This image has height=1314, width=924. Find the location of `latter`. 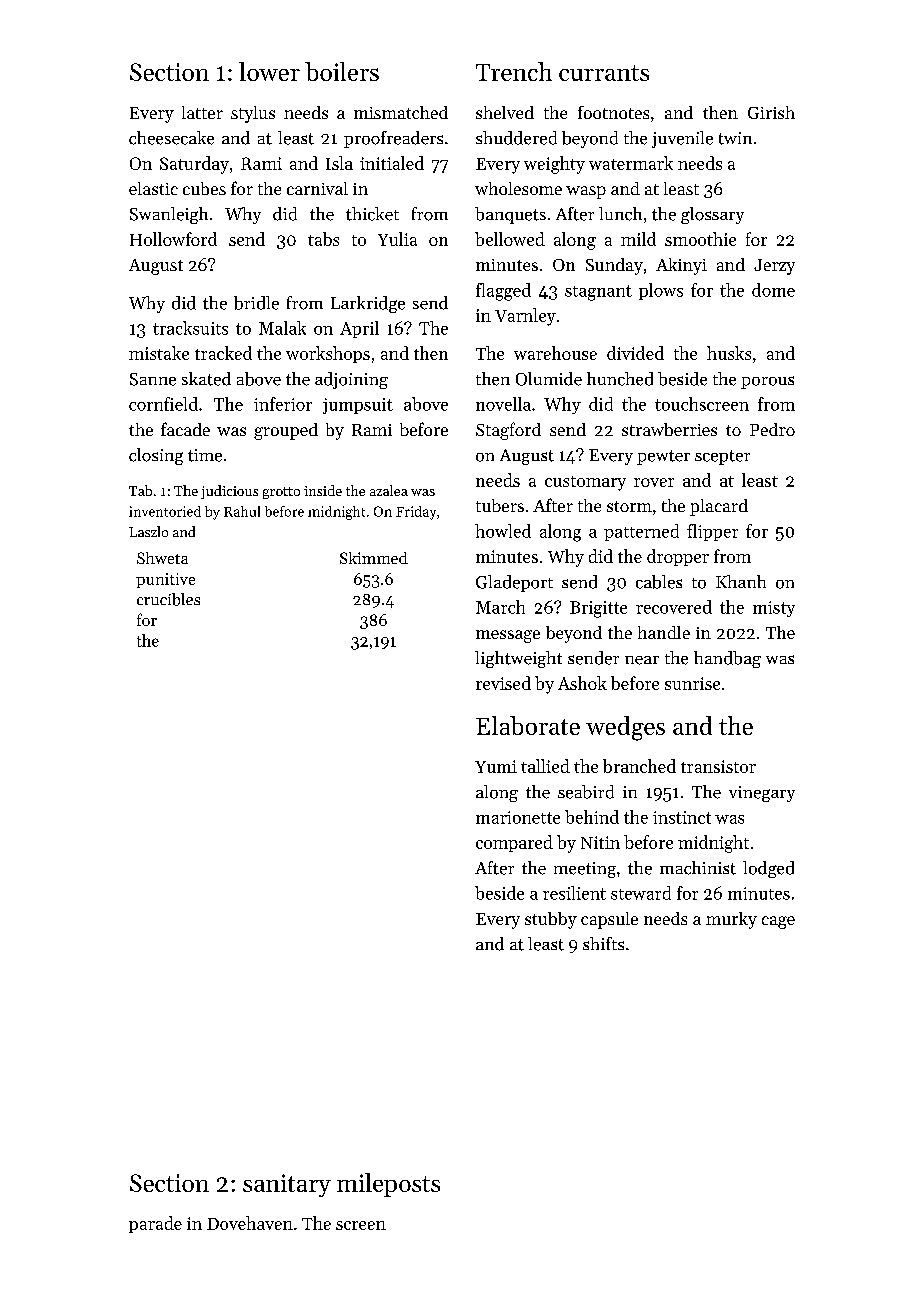

latter is located at coordinates (202, 112).
